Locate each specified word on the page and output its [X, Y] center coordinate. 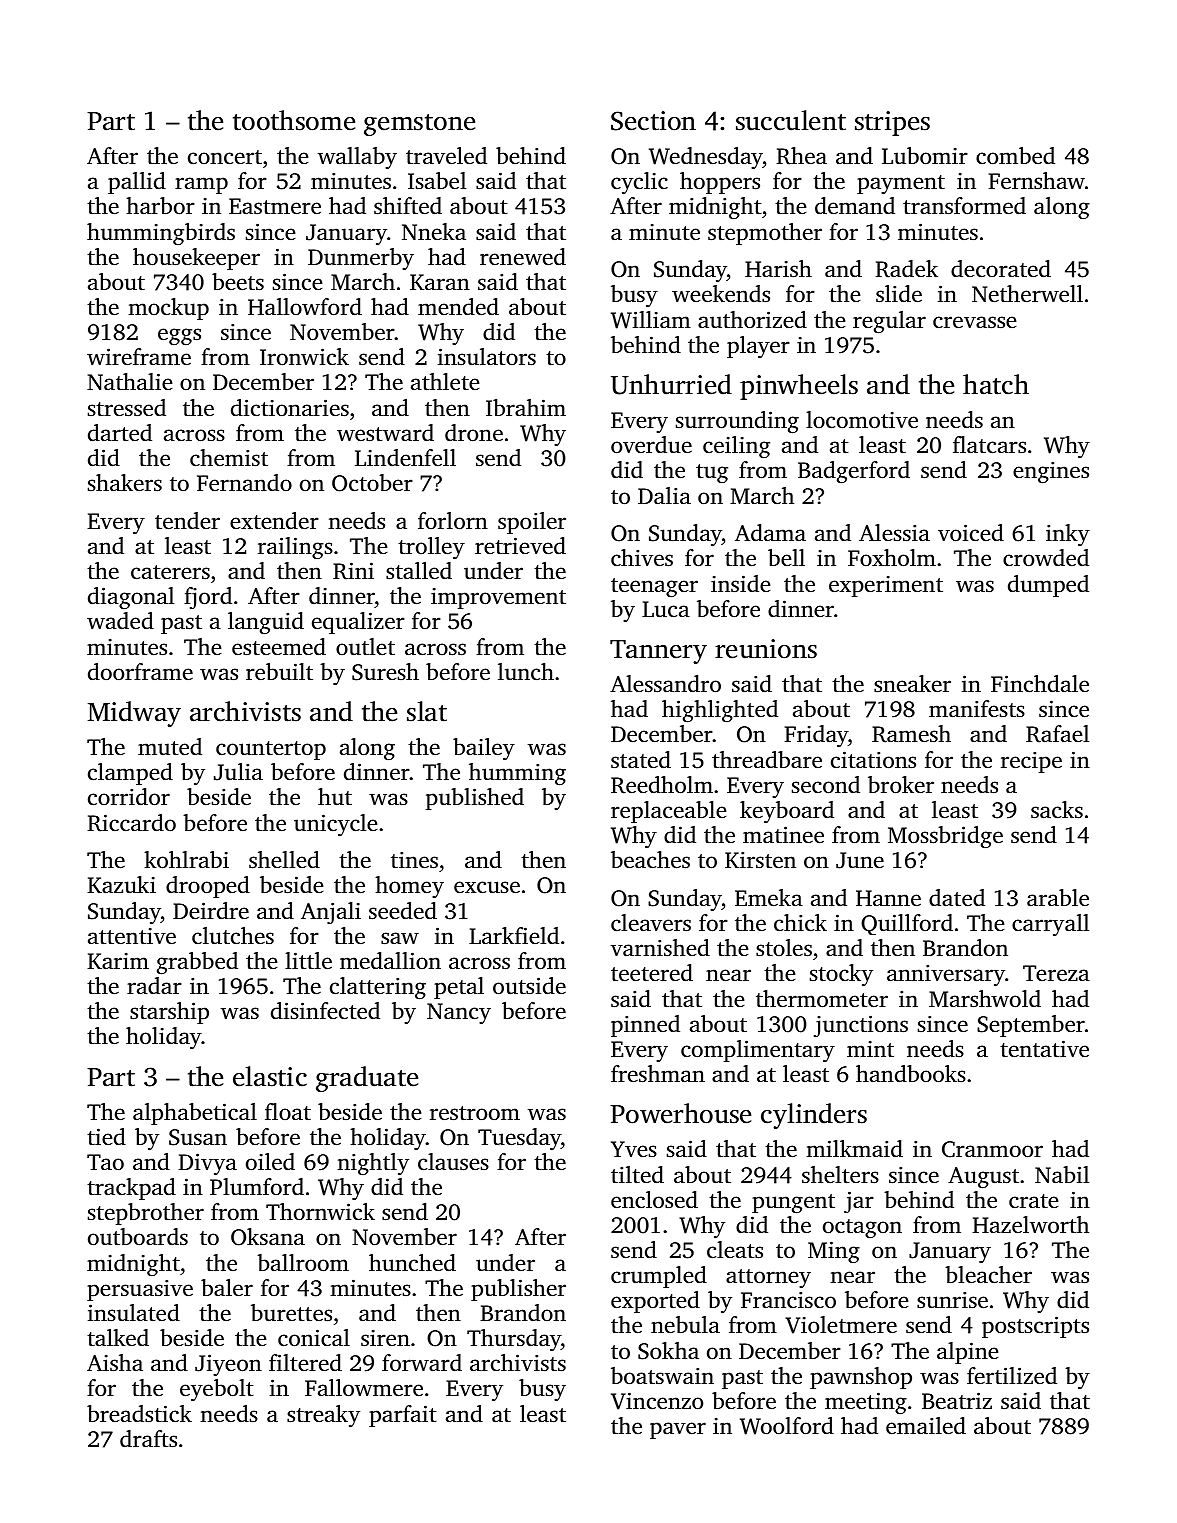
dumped [1048, 586]
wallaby [357, 158]
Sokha [668, 1351]
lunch [526, 672]
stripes [892, 123]
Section [653, 121]
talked [118, 1338]
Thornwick [320, 1211]
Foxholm [892, 558]
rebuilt [279, 672]
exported [655, 1302]
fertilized [1012, 1376]
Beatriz [957, 1400]
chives [642, 558]
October [372, 483]
